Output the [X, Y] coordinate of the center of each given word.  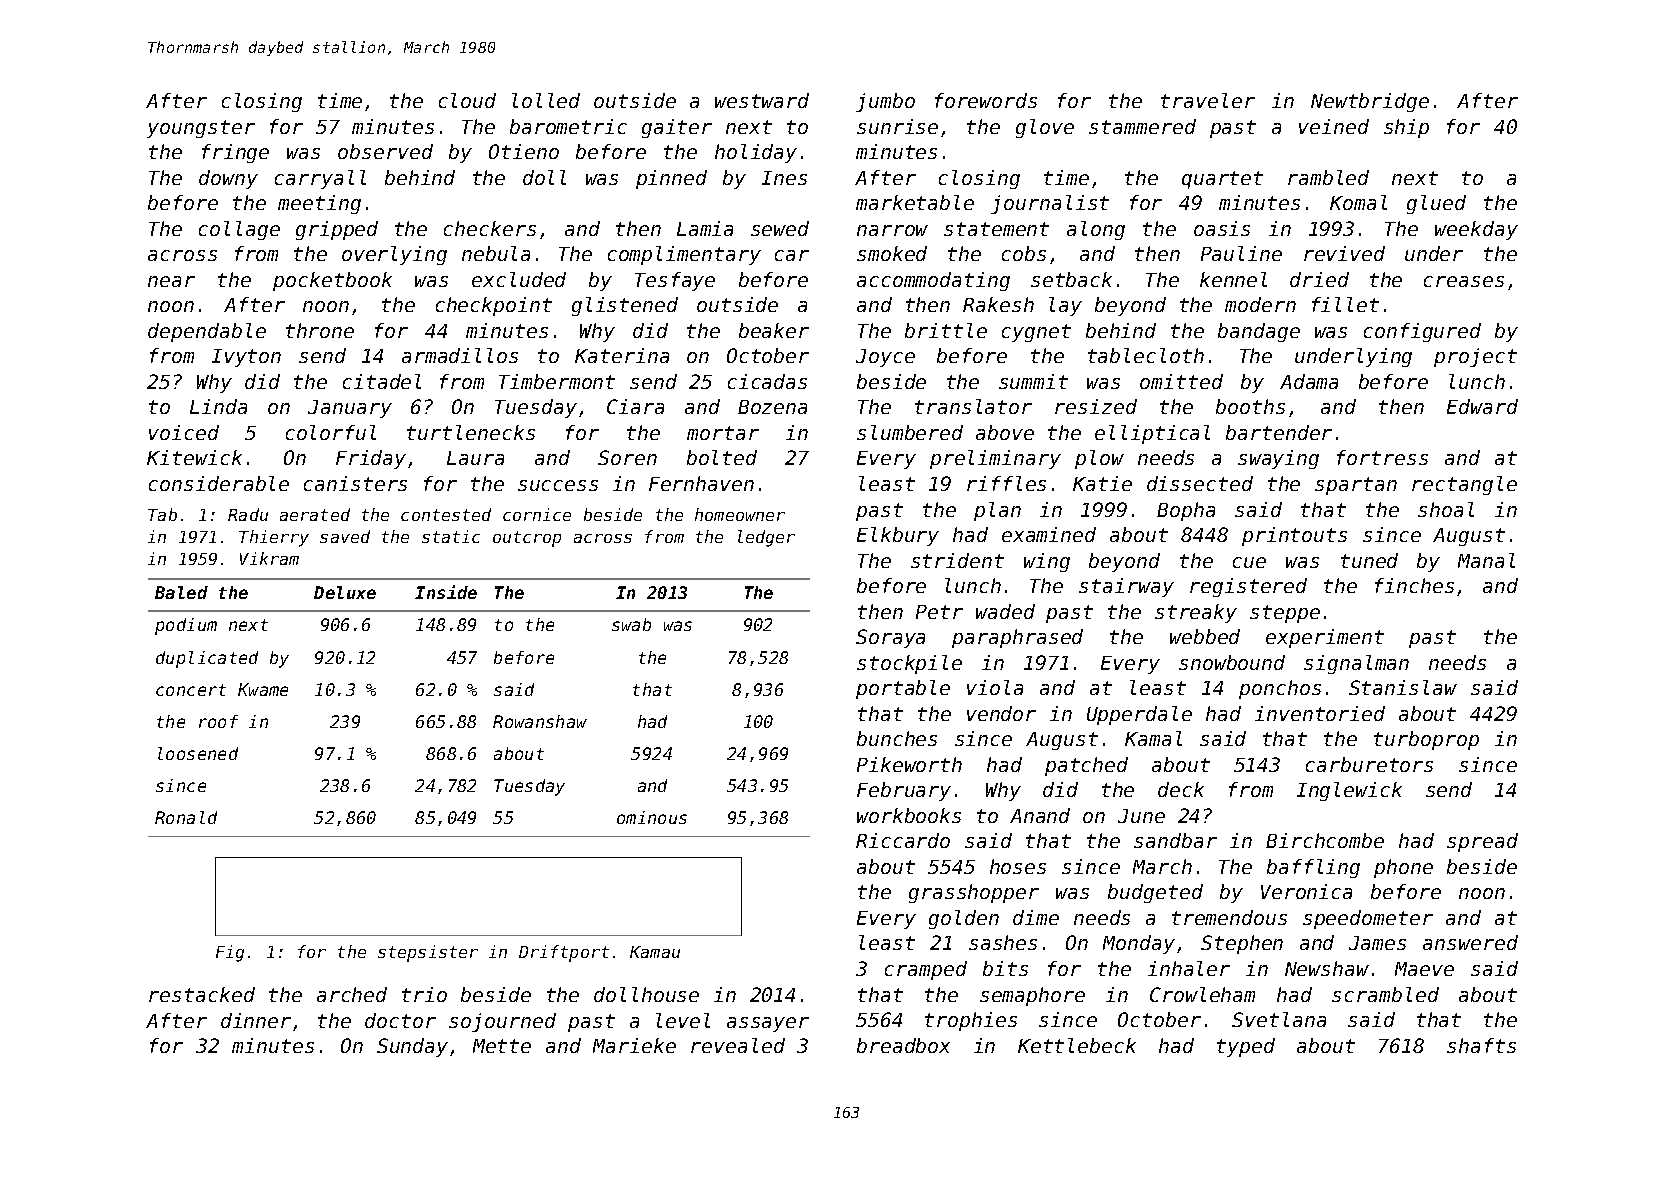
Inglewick [1349, 791]
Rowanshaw [540, 721]
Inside [446, 592]
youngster [201, 129]
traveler [1208, 100]
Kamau [655, 952]
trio [424, 994]
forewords [986, 100]
